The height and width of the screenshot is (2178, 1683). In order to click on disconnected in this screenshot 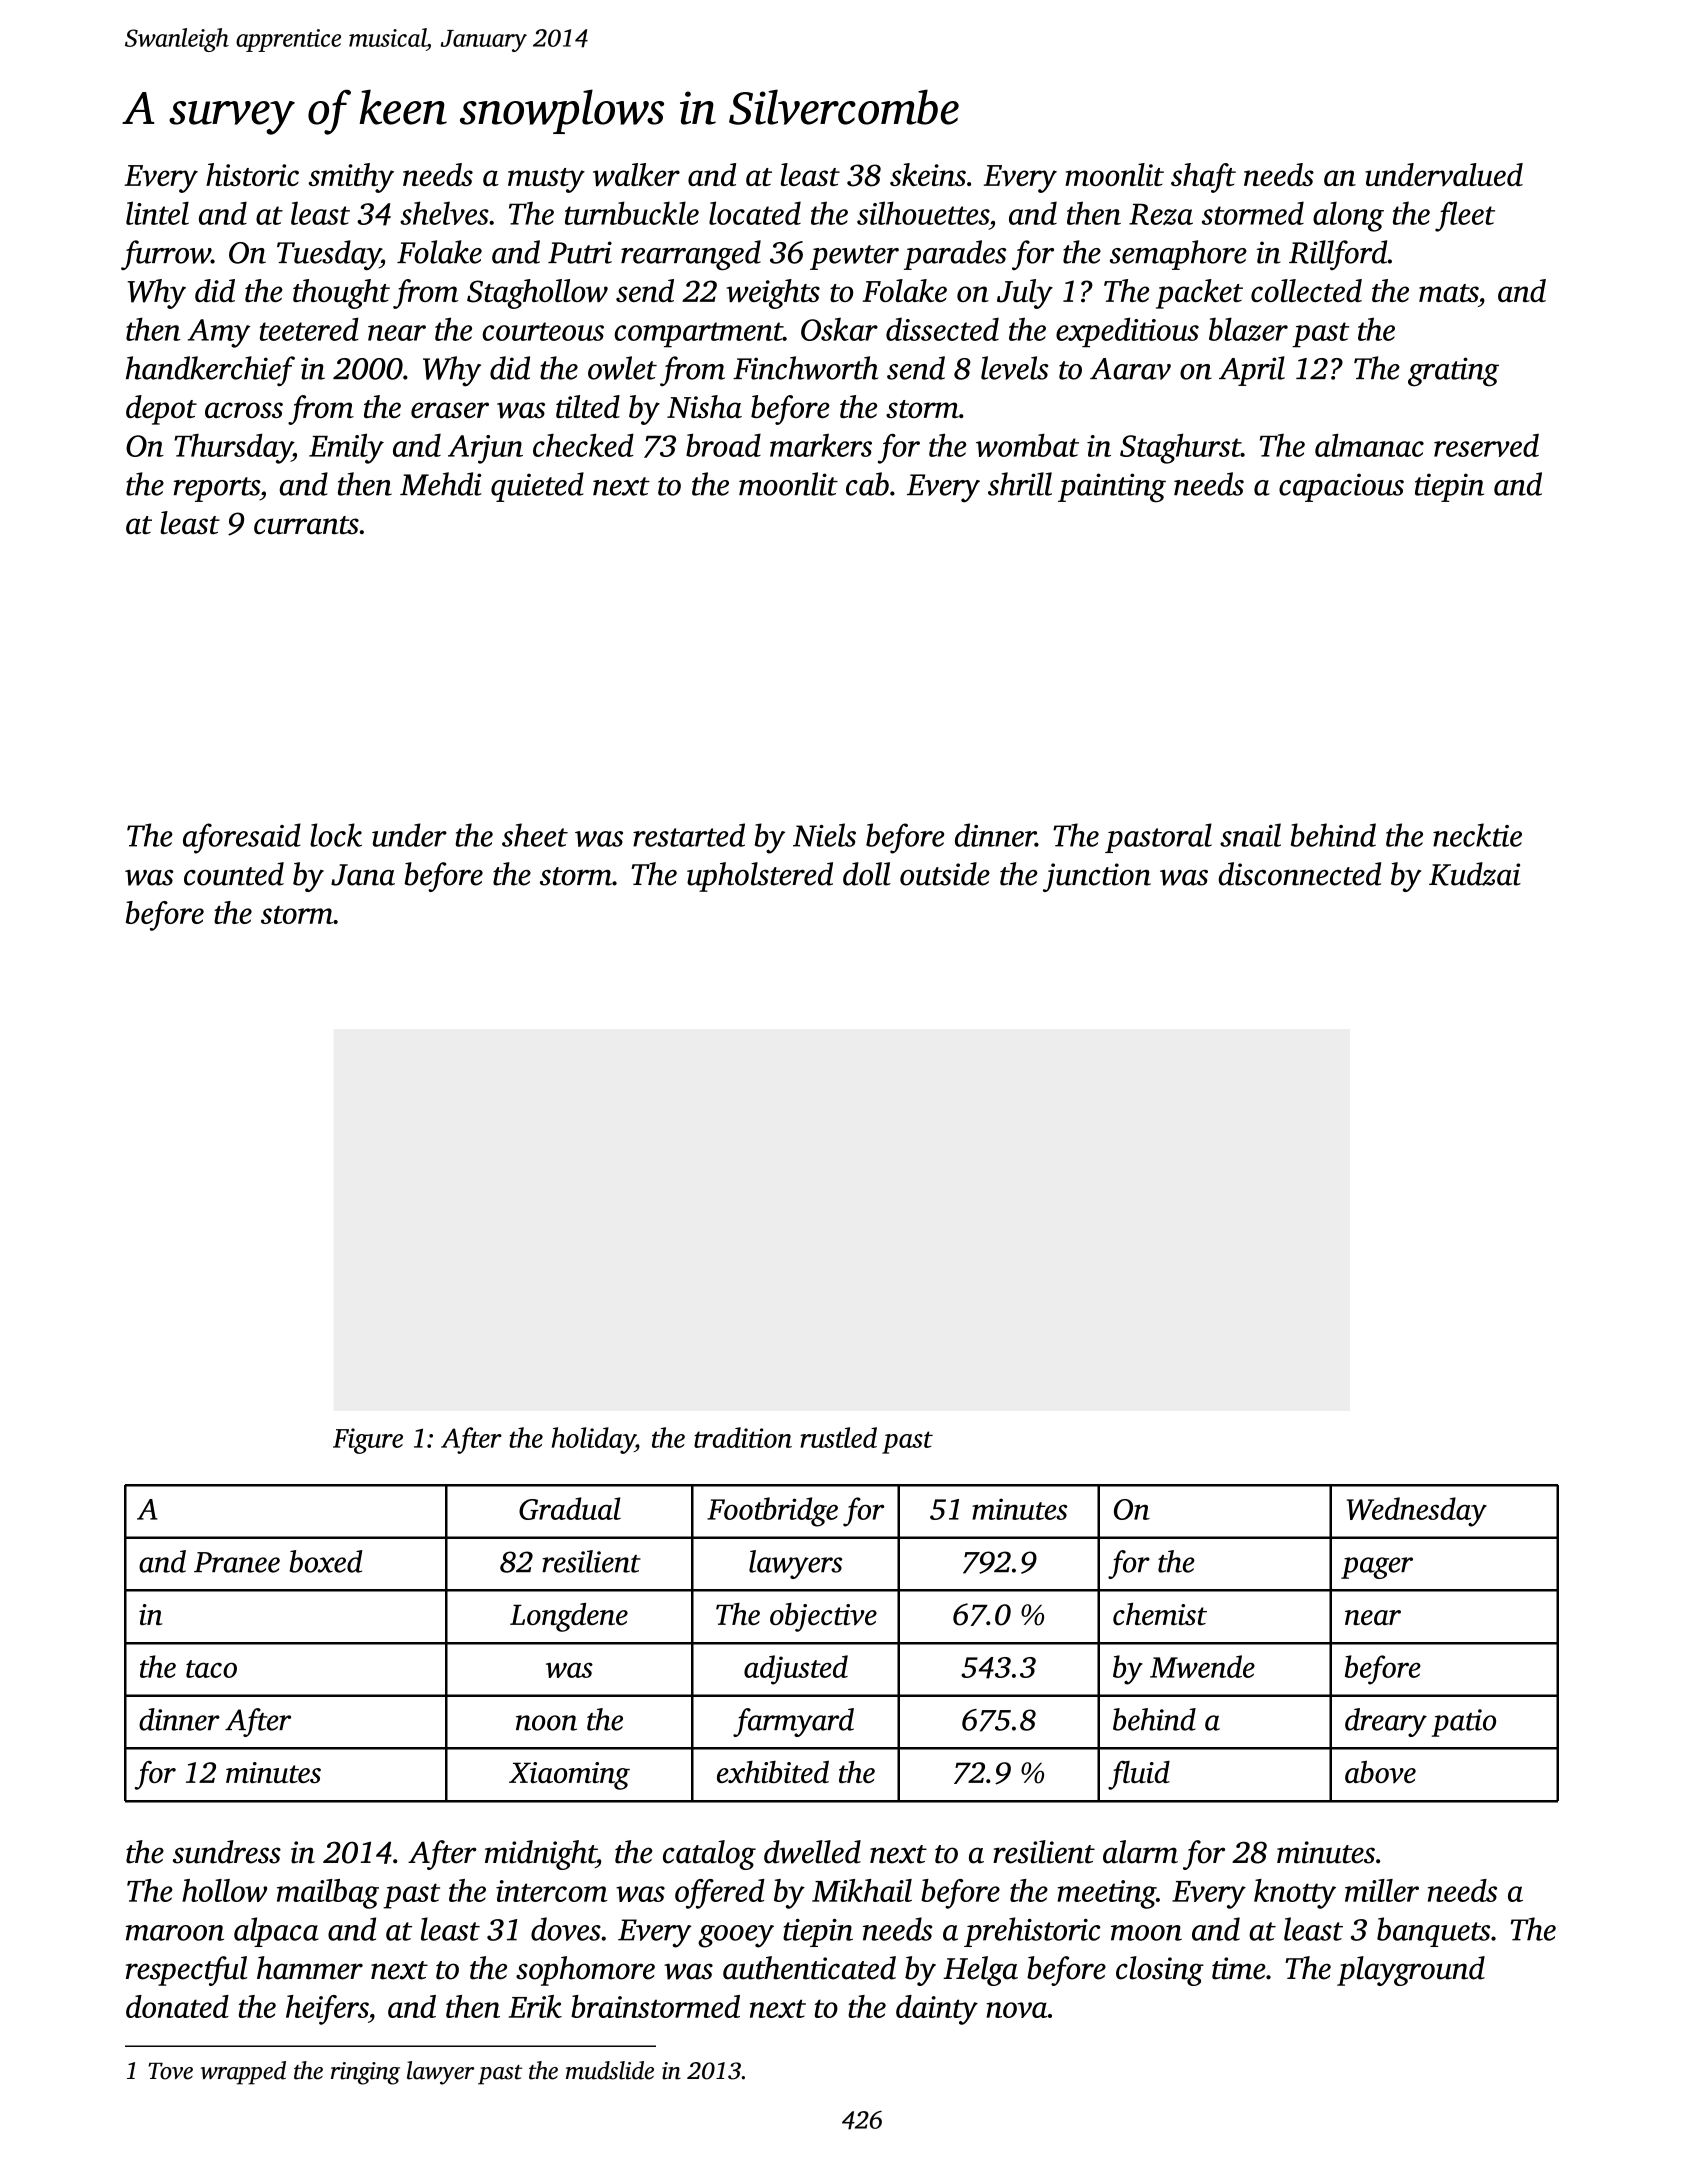, I will do `click(1299, 874)`.
